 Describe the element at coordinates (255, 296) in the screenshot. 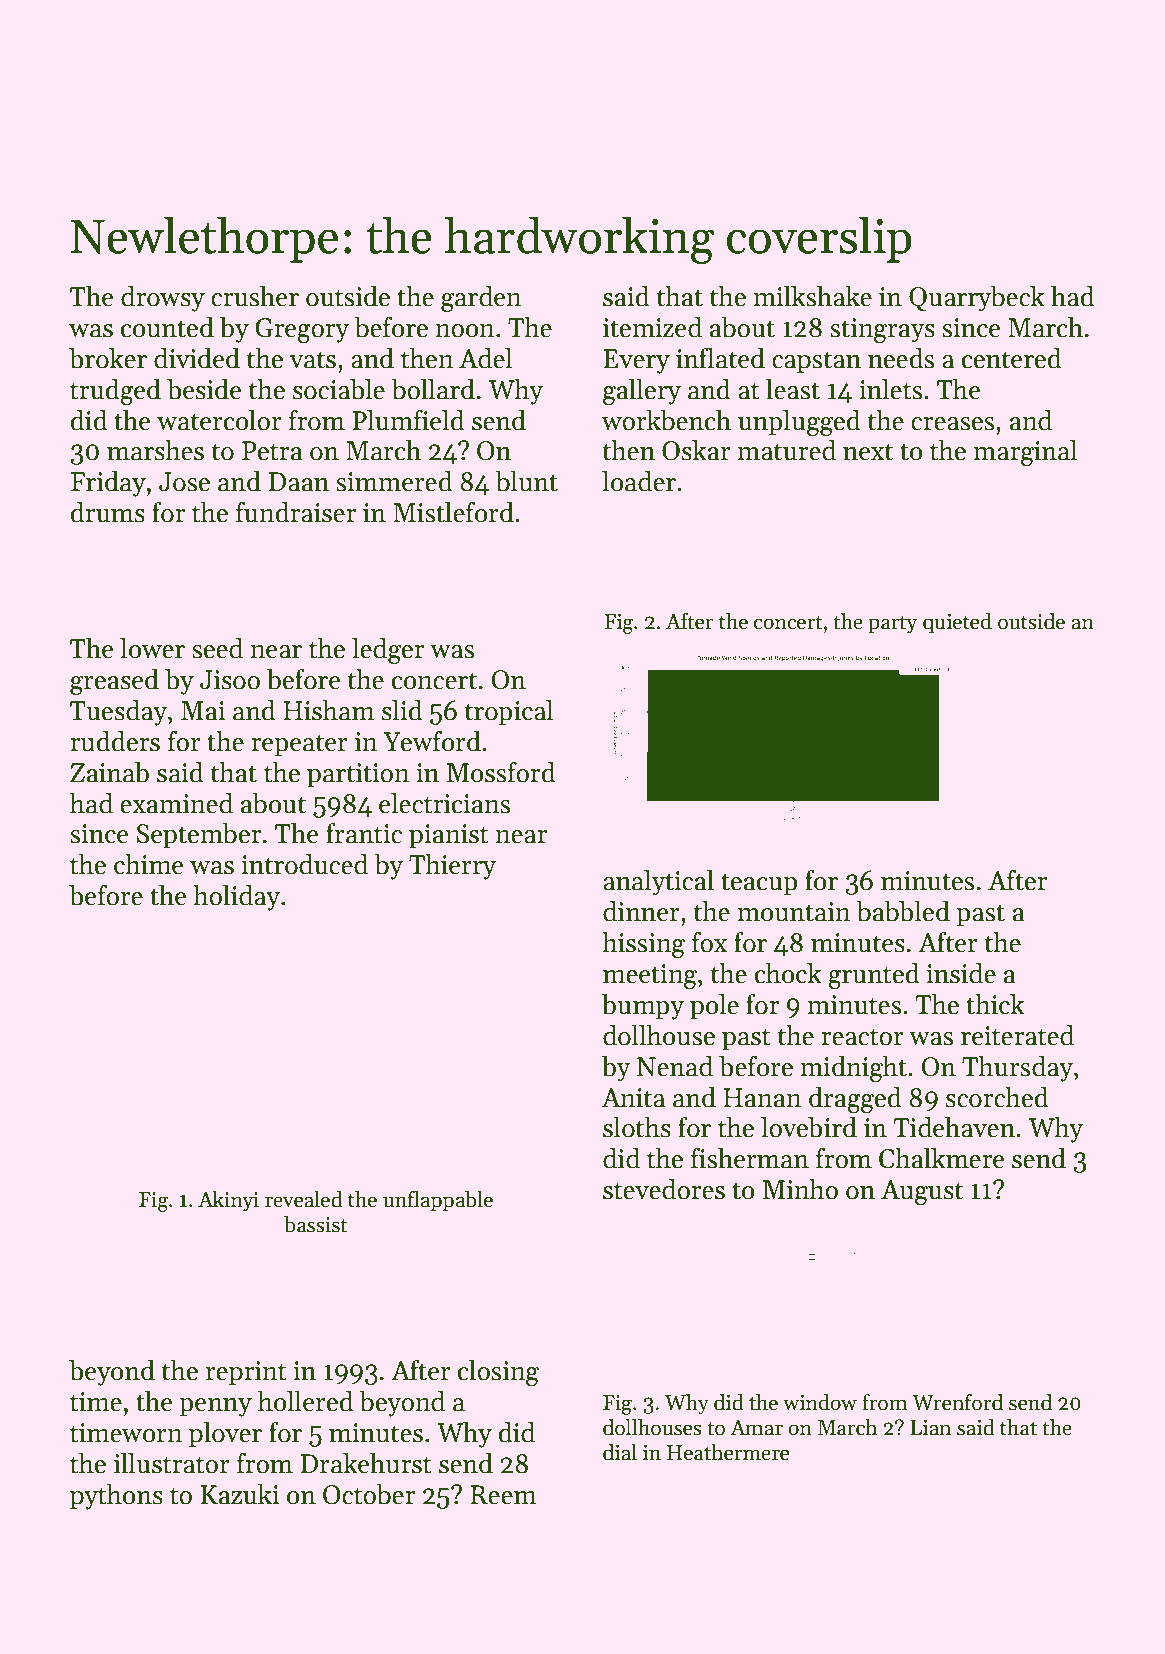

I see `crusher` at that location.
